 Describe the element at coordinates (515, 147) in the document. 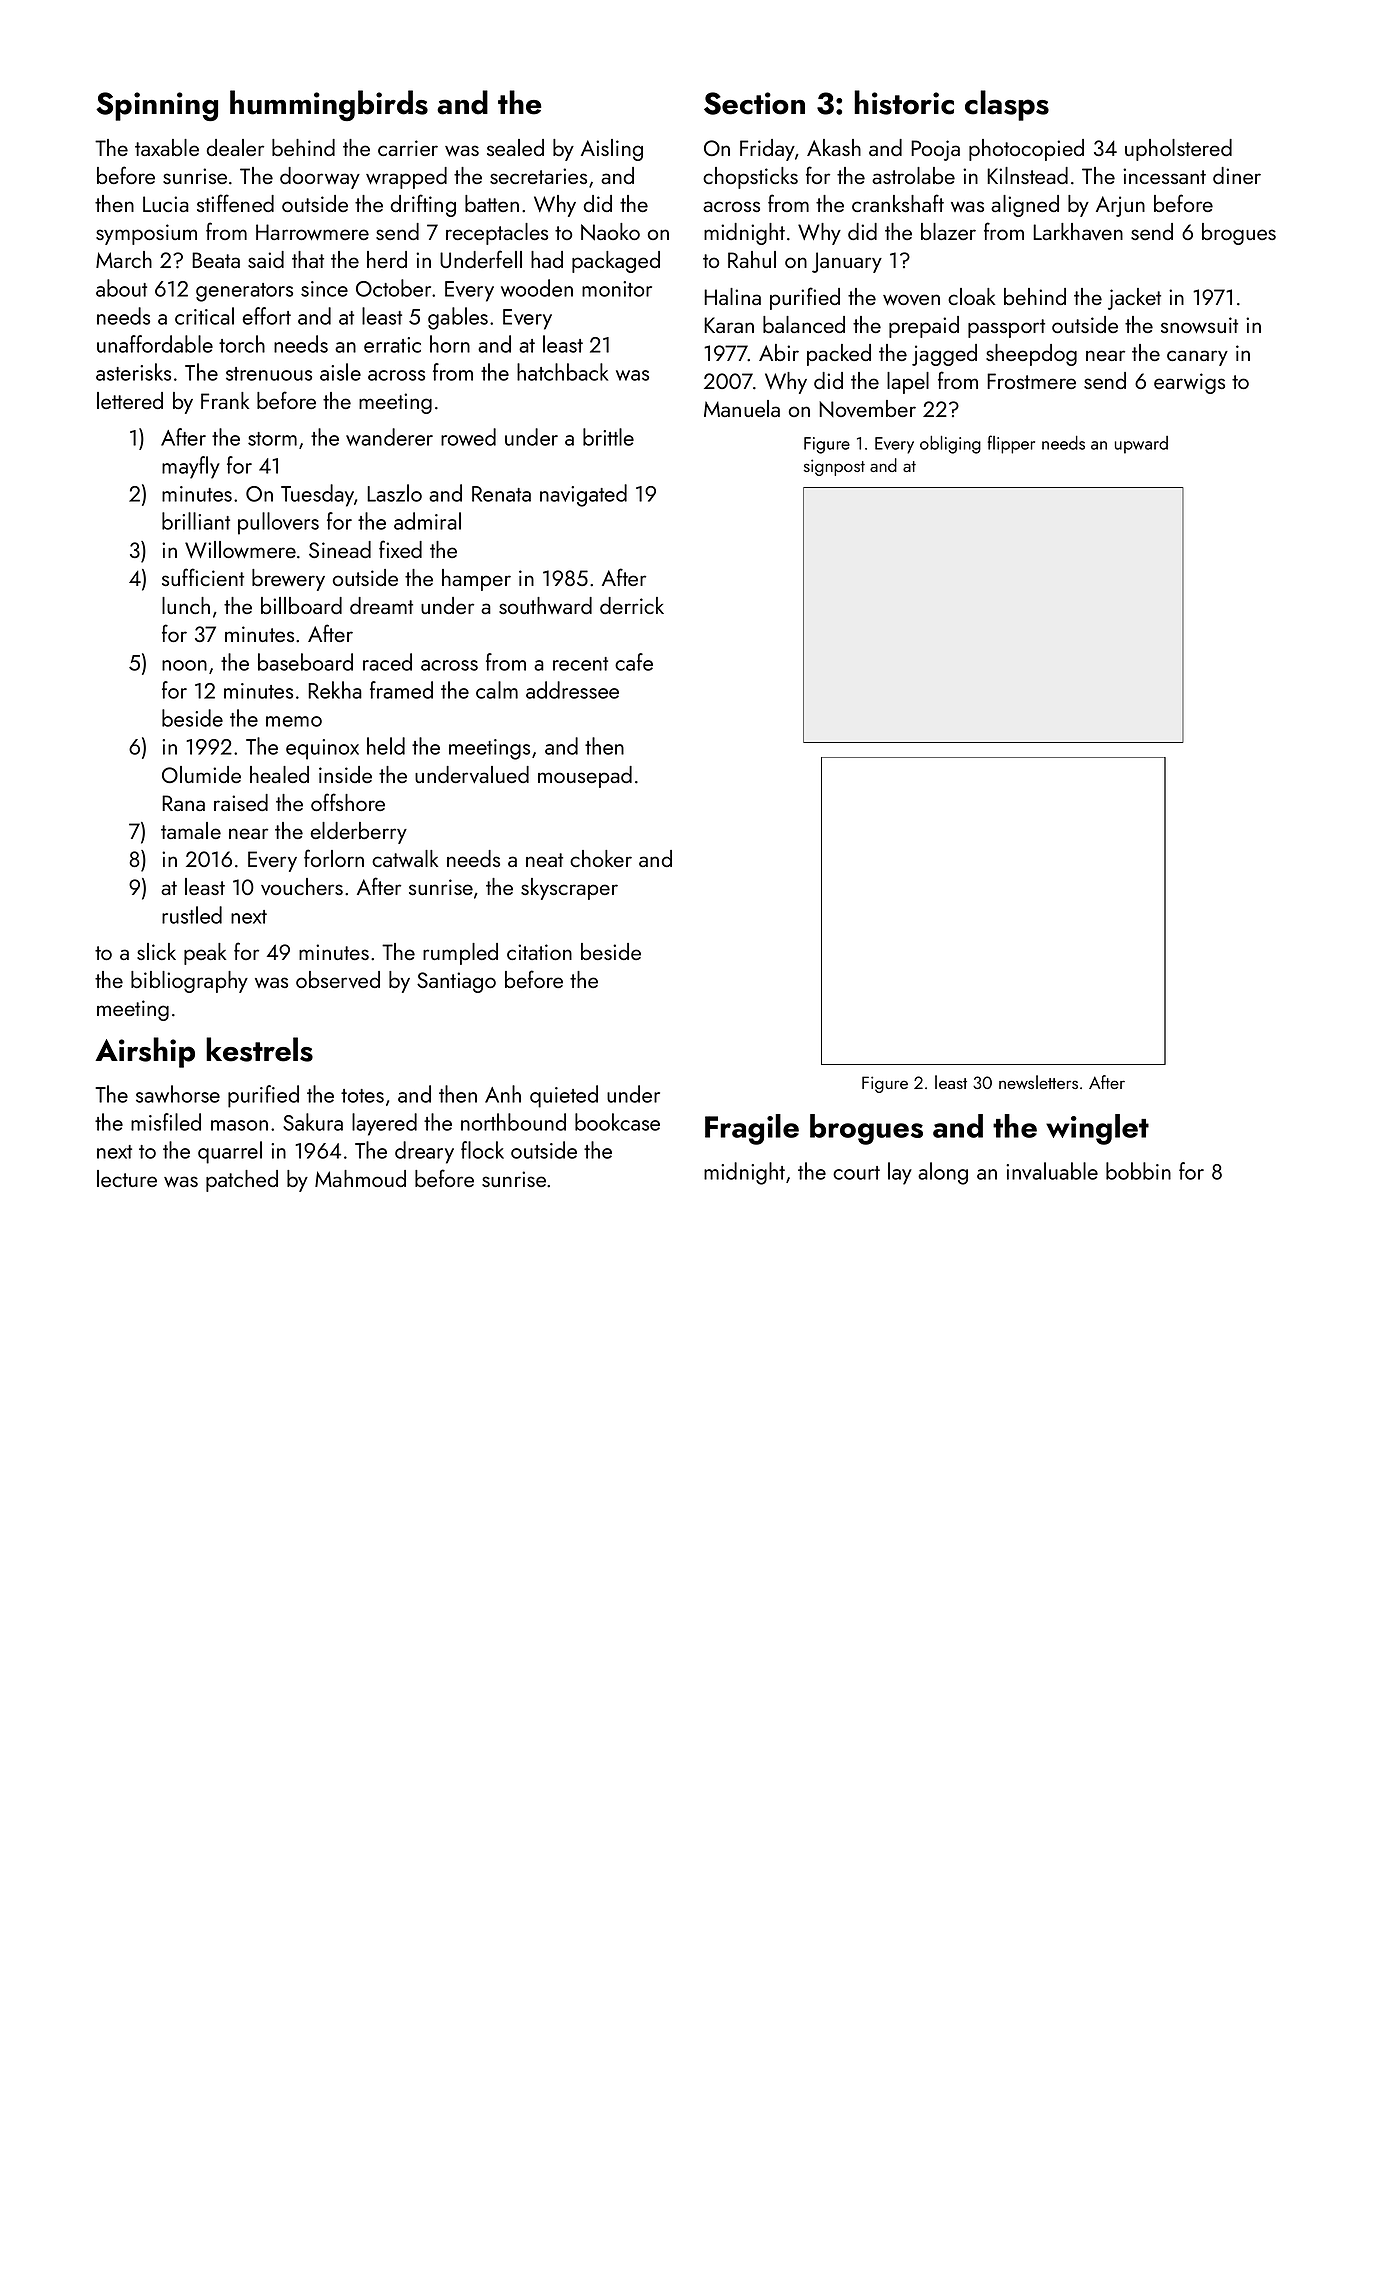

I see `sealed` at that location.
